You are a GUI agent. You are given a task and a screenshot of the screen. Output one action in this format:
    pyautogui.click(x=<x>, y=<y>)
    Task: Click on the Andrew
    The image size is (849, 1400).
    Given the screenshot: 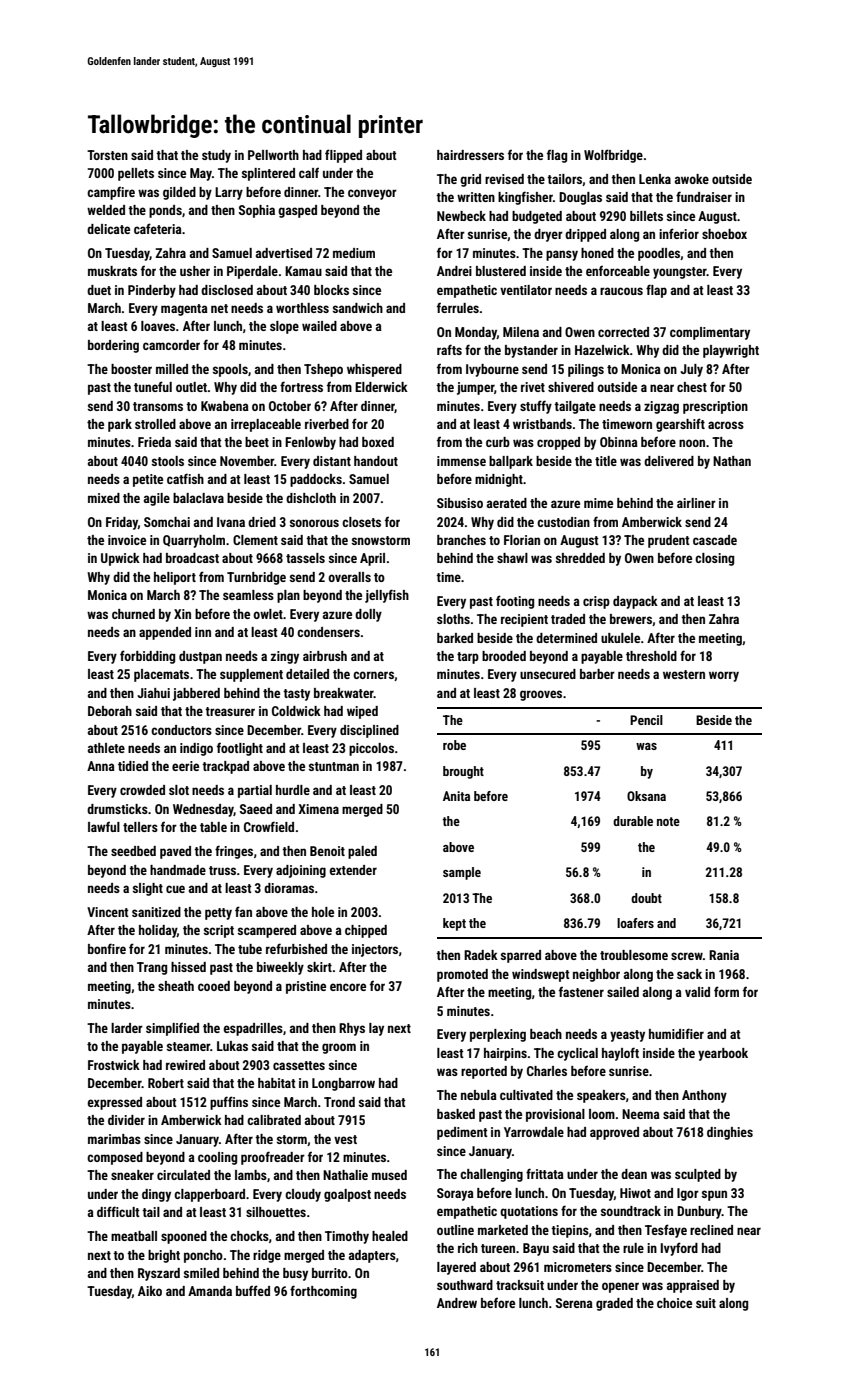 What is the action you would take?
    pyautogui.click(x=457, y=1303)
